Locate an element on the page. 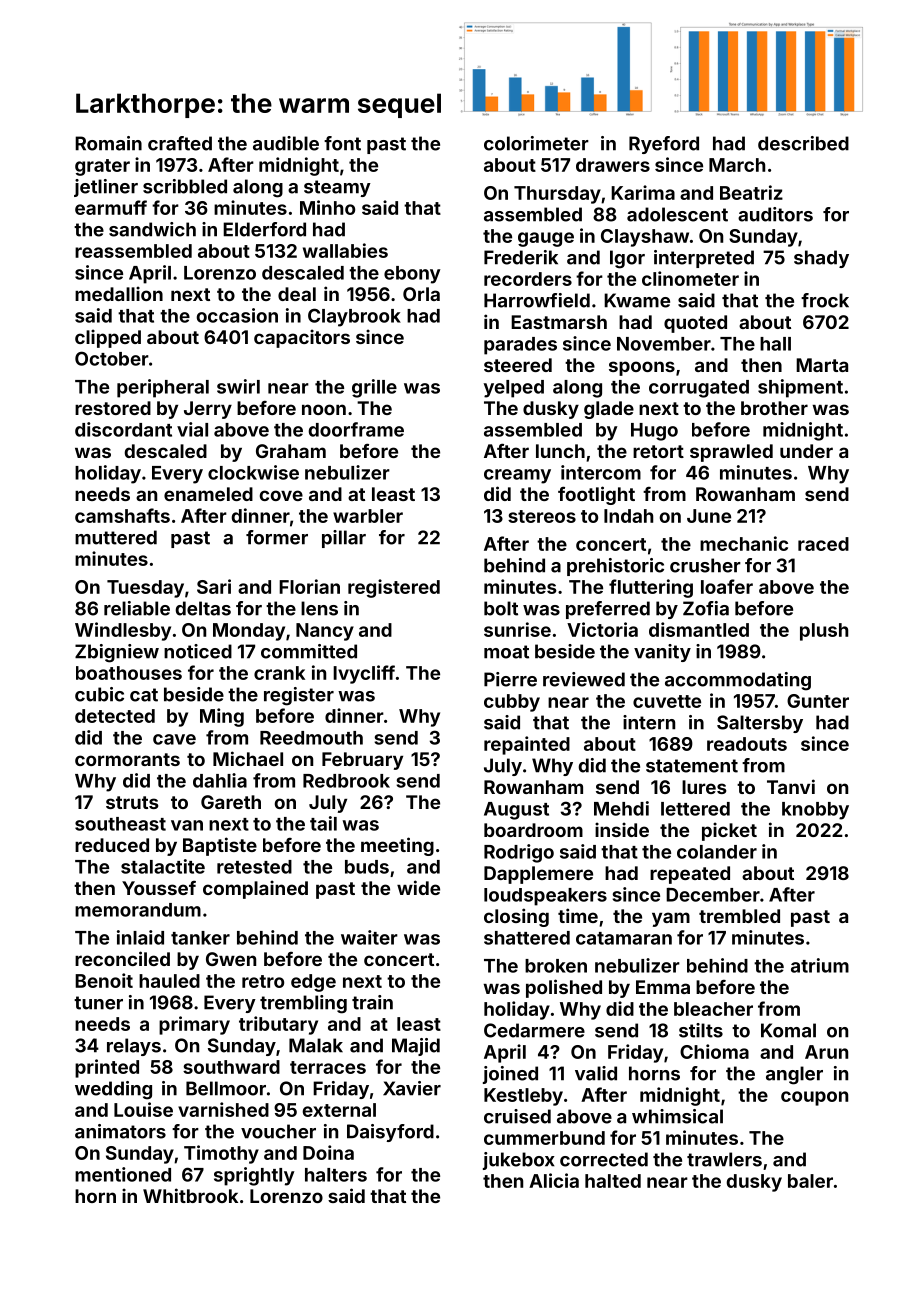 The image size is (924, 1311). steamy is located at coordinates (337, 188).
